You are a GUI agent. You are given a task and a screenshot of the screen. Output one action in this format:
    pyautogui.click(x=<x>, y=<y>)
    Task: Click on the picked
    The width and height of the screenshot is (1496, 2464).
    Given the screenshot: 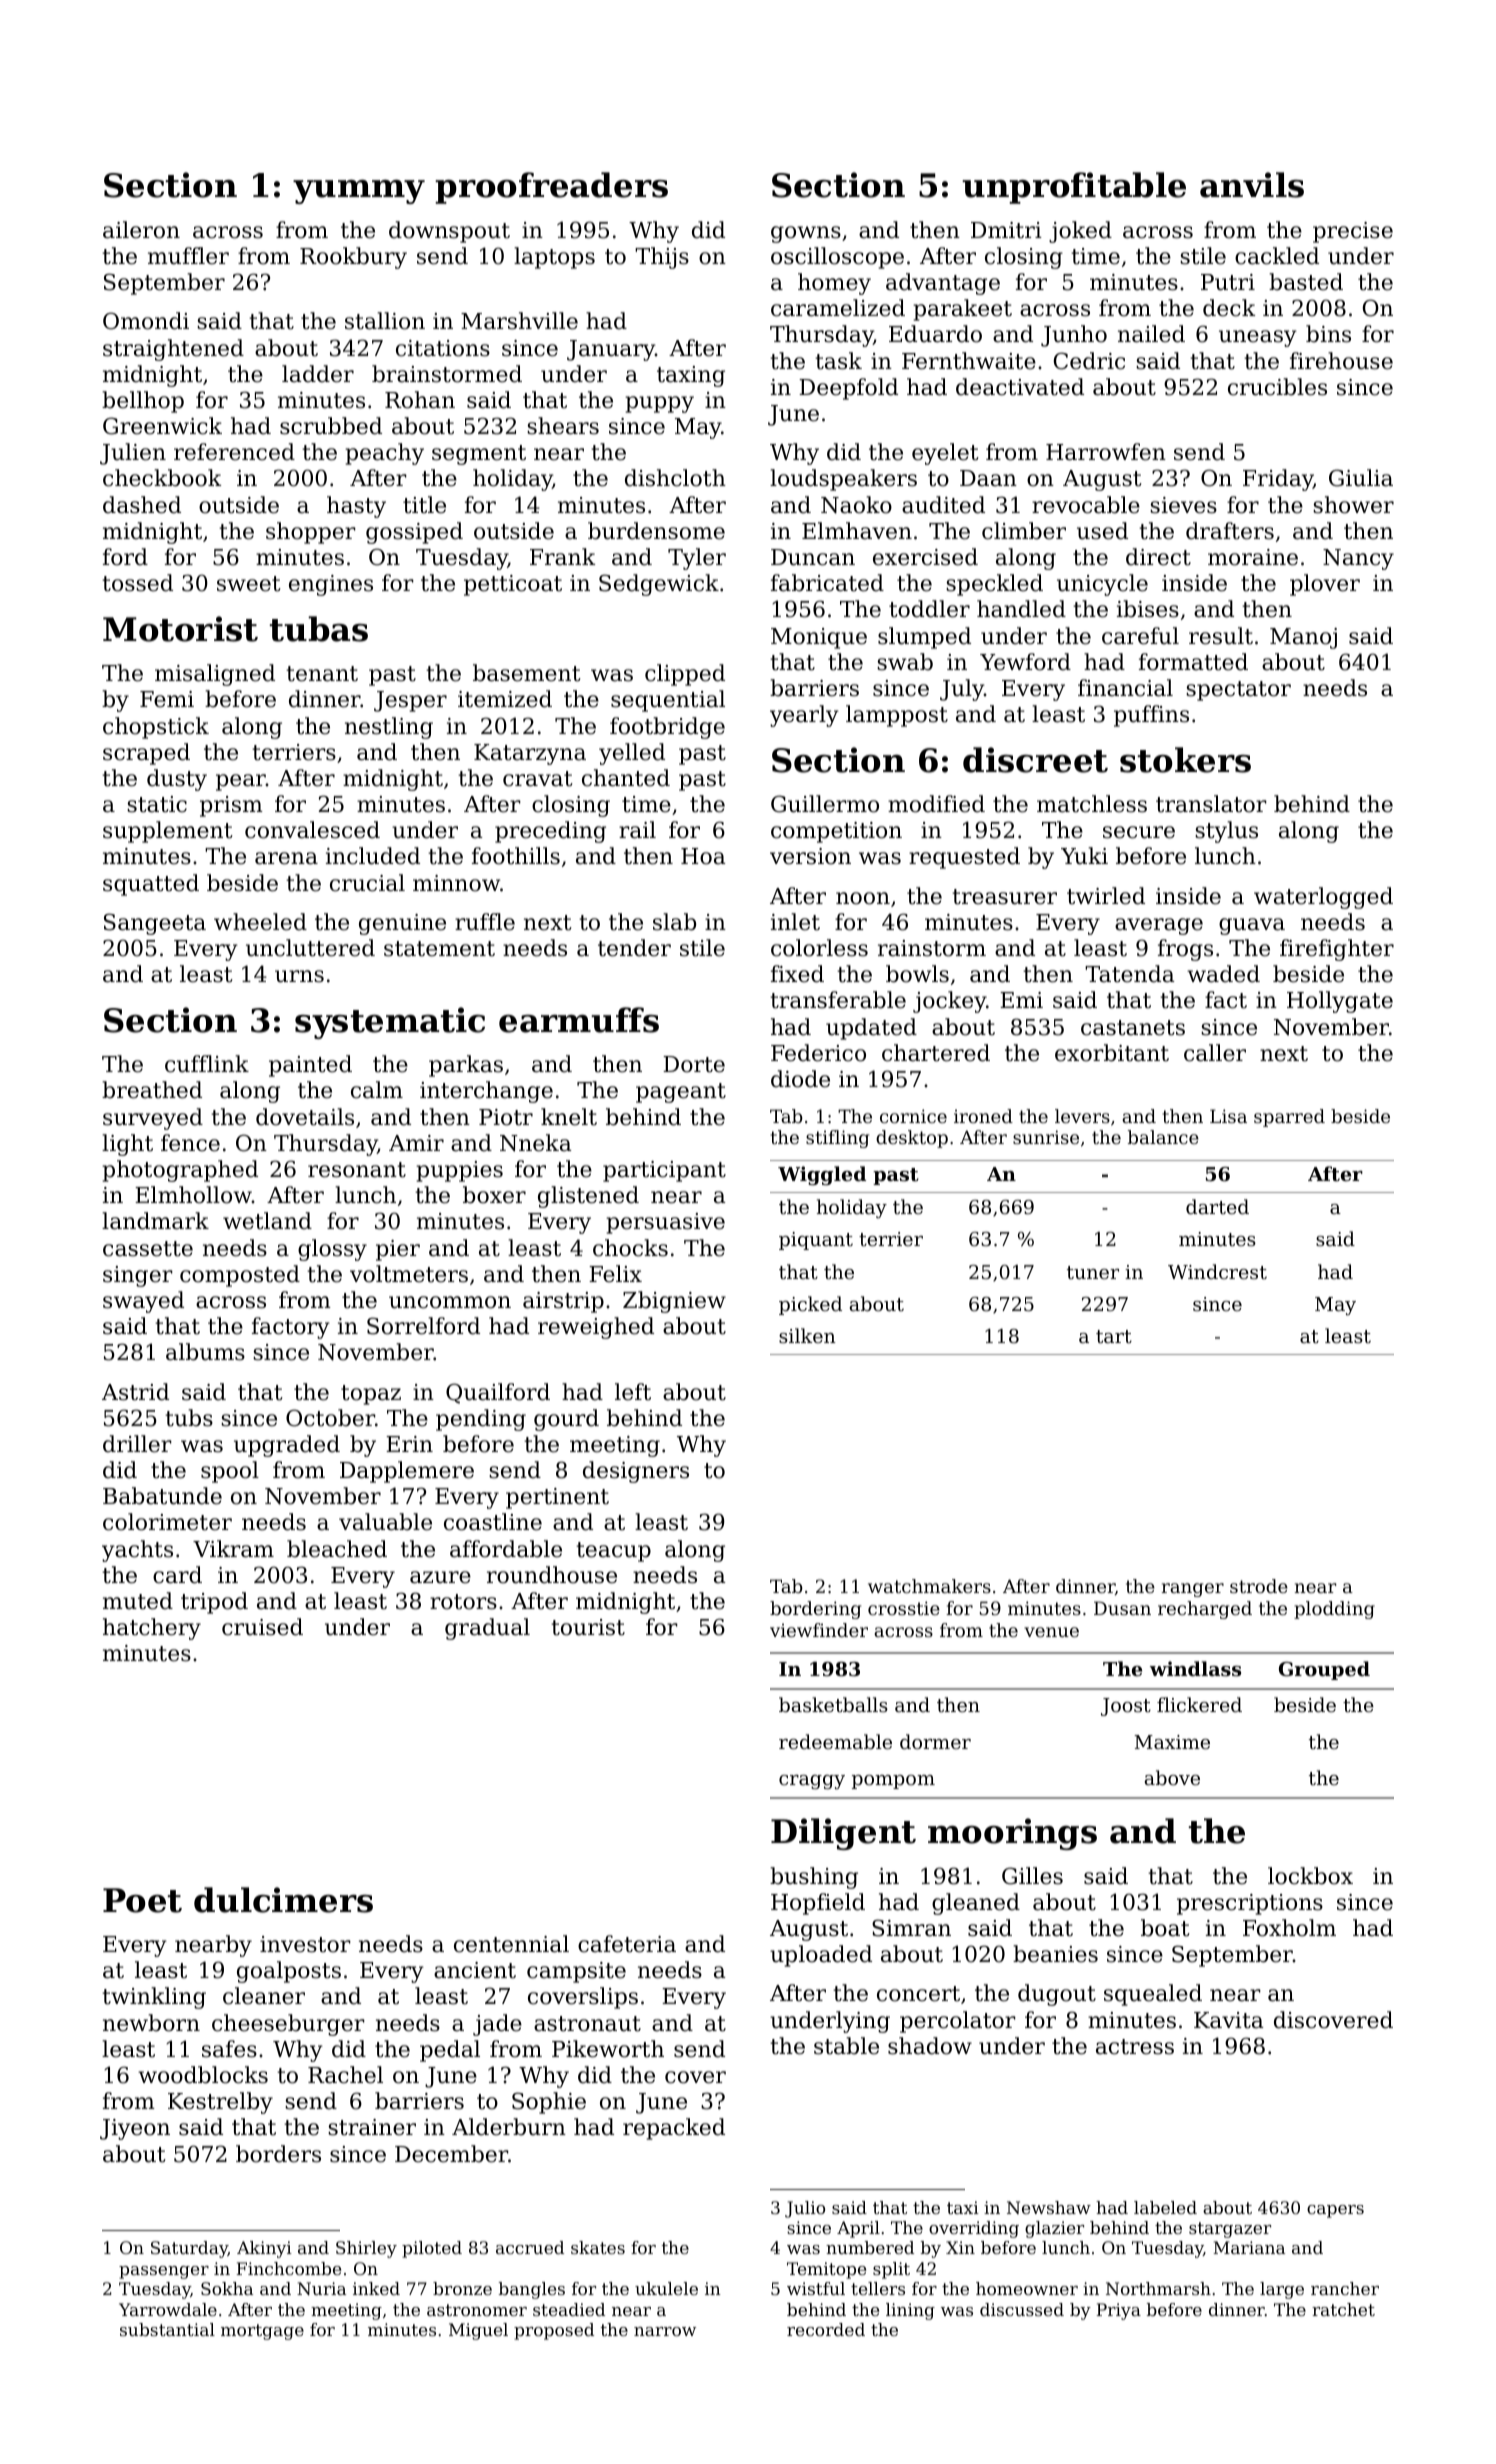 What is the action you would take?
    pyautogui.click(x=810, y=1305)
